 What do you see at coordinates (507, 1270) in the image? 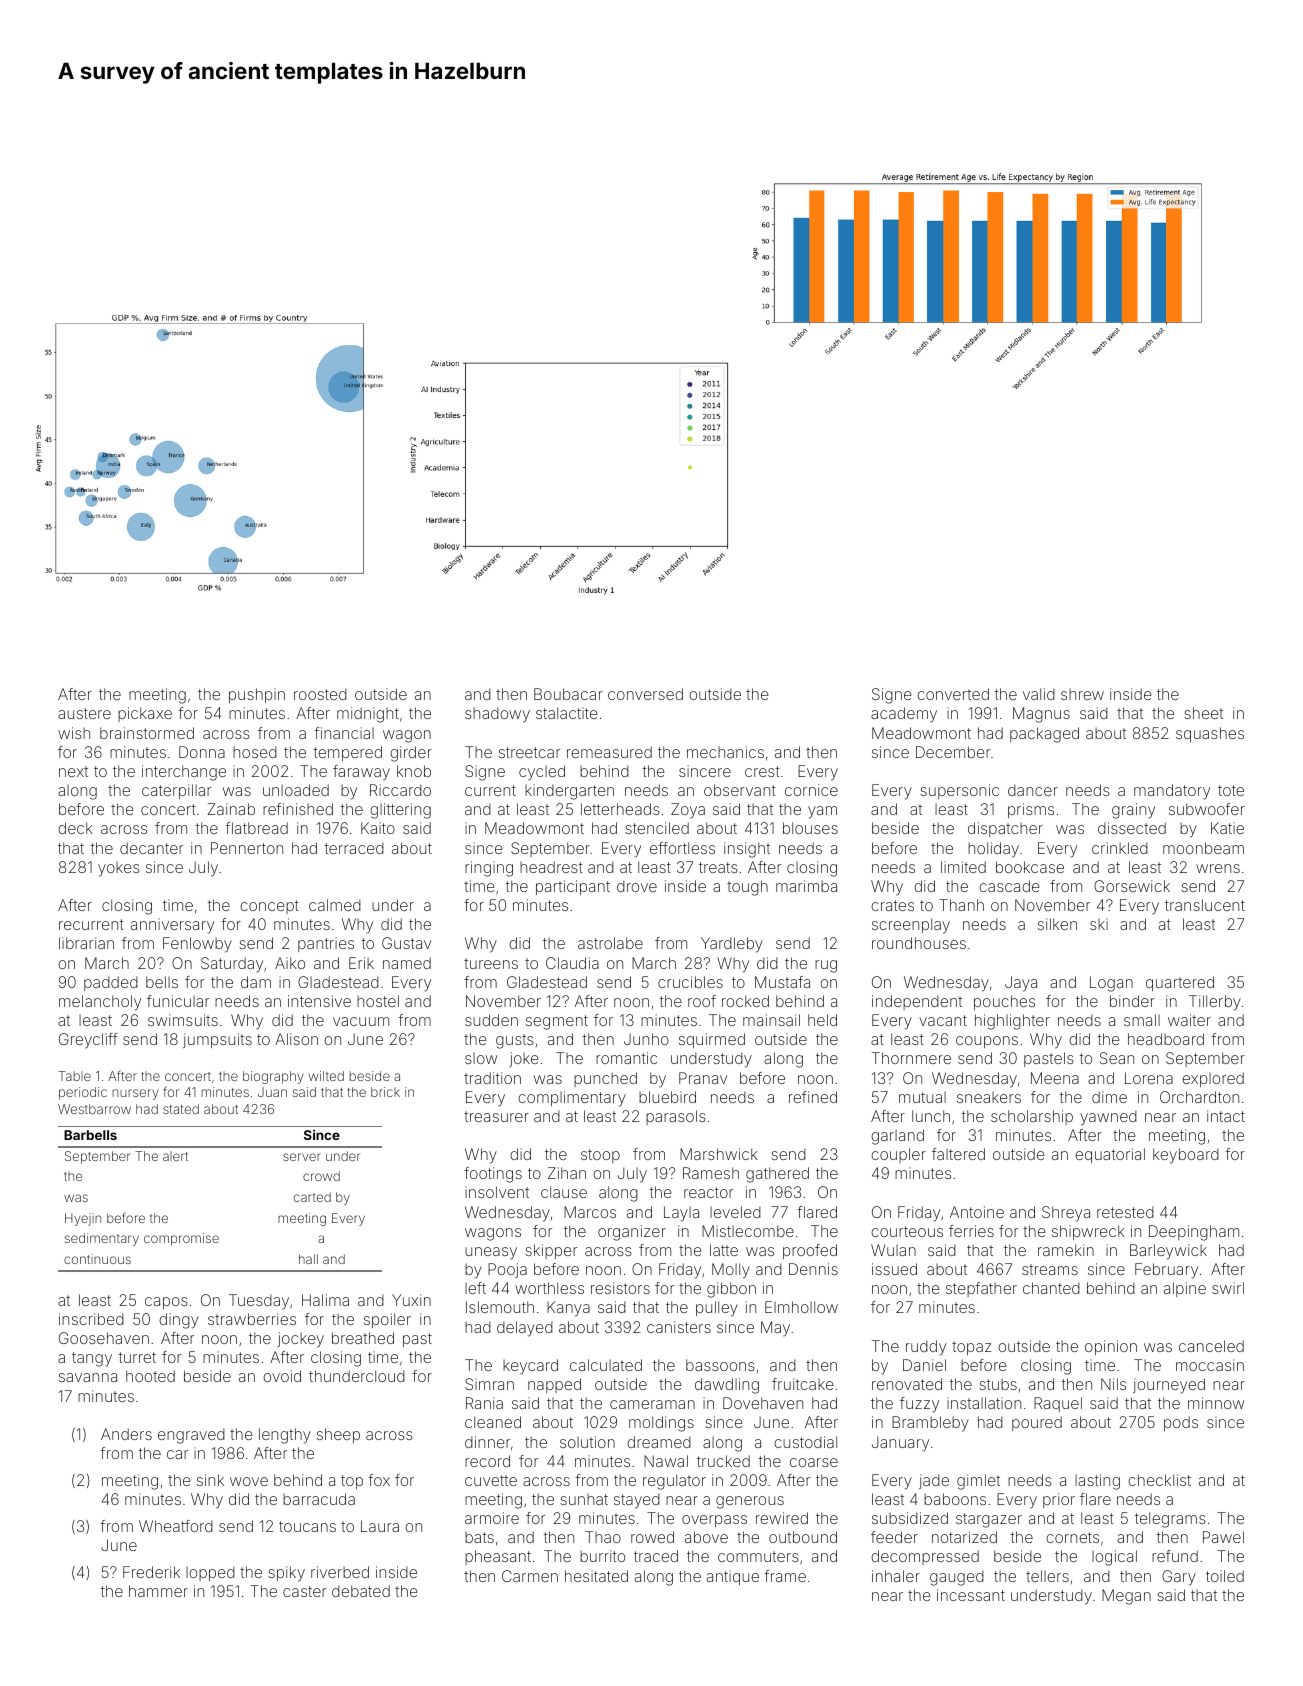
I see `Pooja` at bounding box center [507, 1270].
